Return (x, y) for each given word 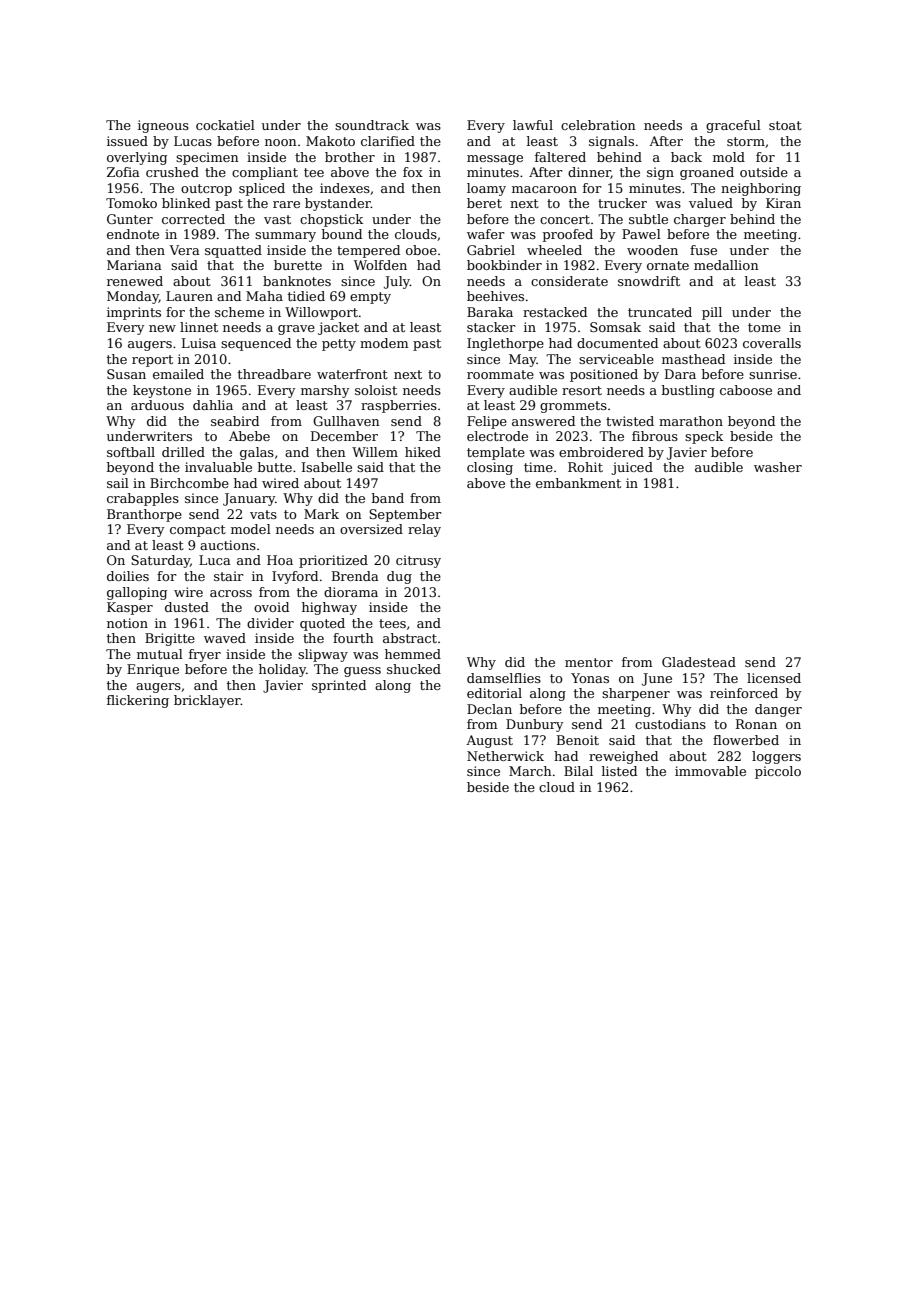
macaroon (544, 189)
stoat (785, 125)
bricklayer (207, 701)
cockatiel (225, 125)
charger (700, 220)
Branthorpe (144, 515)
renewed (135, 281)
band (388, 498)
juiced (632, 468)
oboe (421, 250)
